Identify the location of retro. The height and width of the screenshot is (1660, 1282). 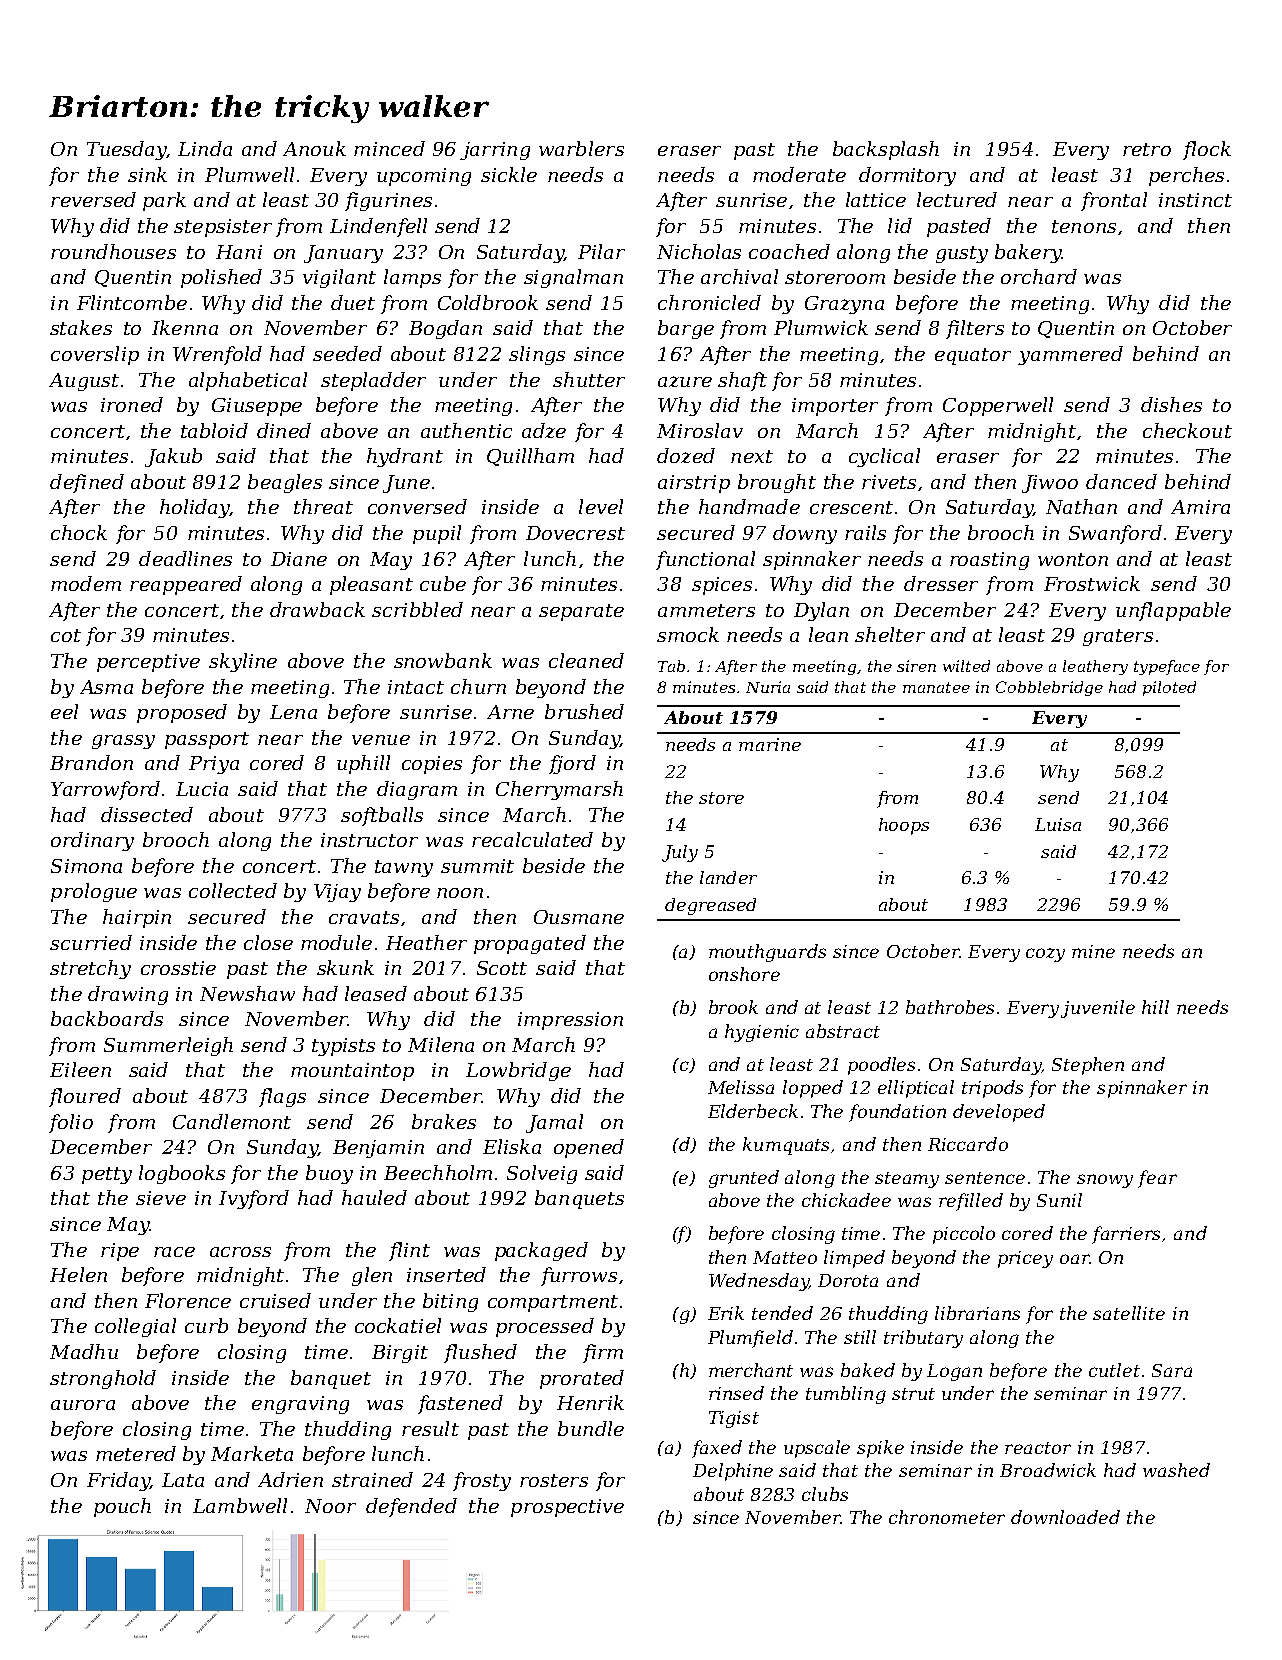
(1147, 149).
